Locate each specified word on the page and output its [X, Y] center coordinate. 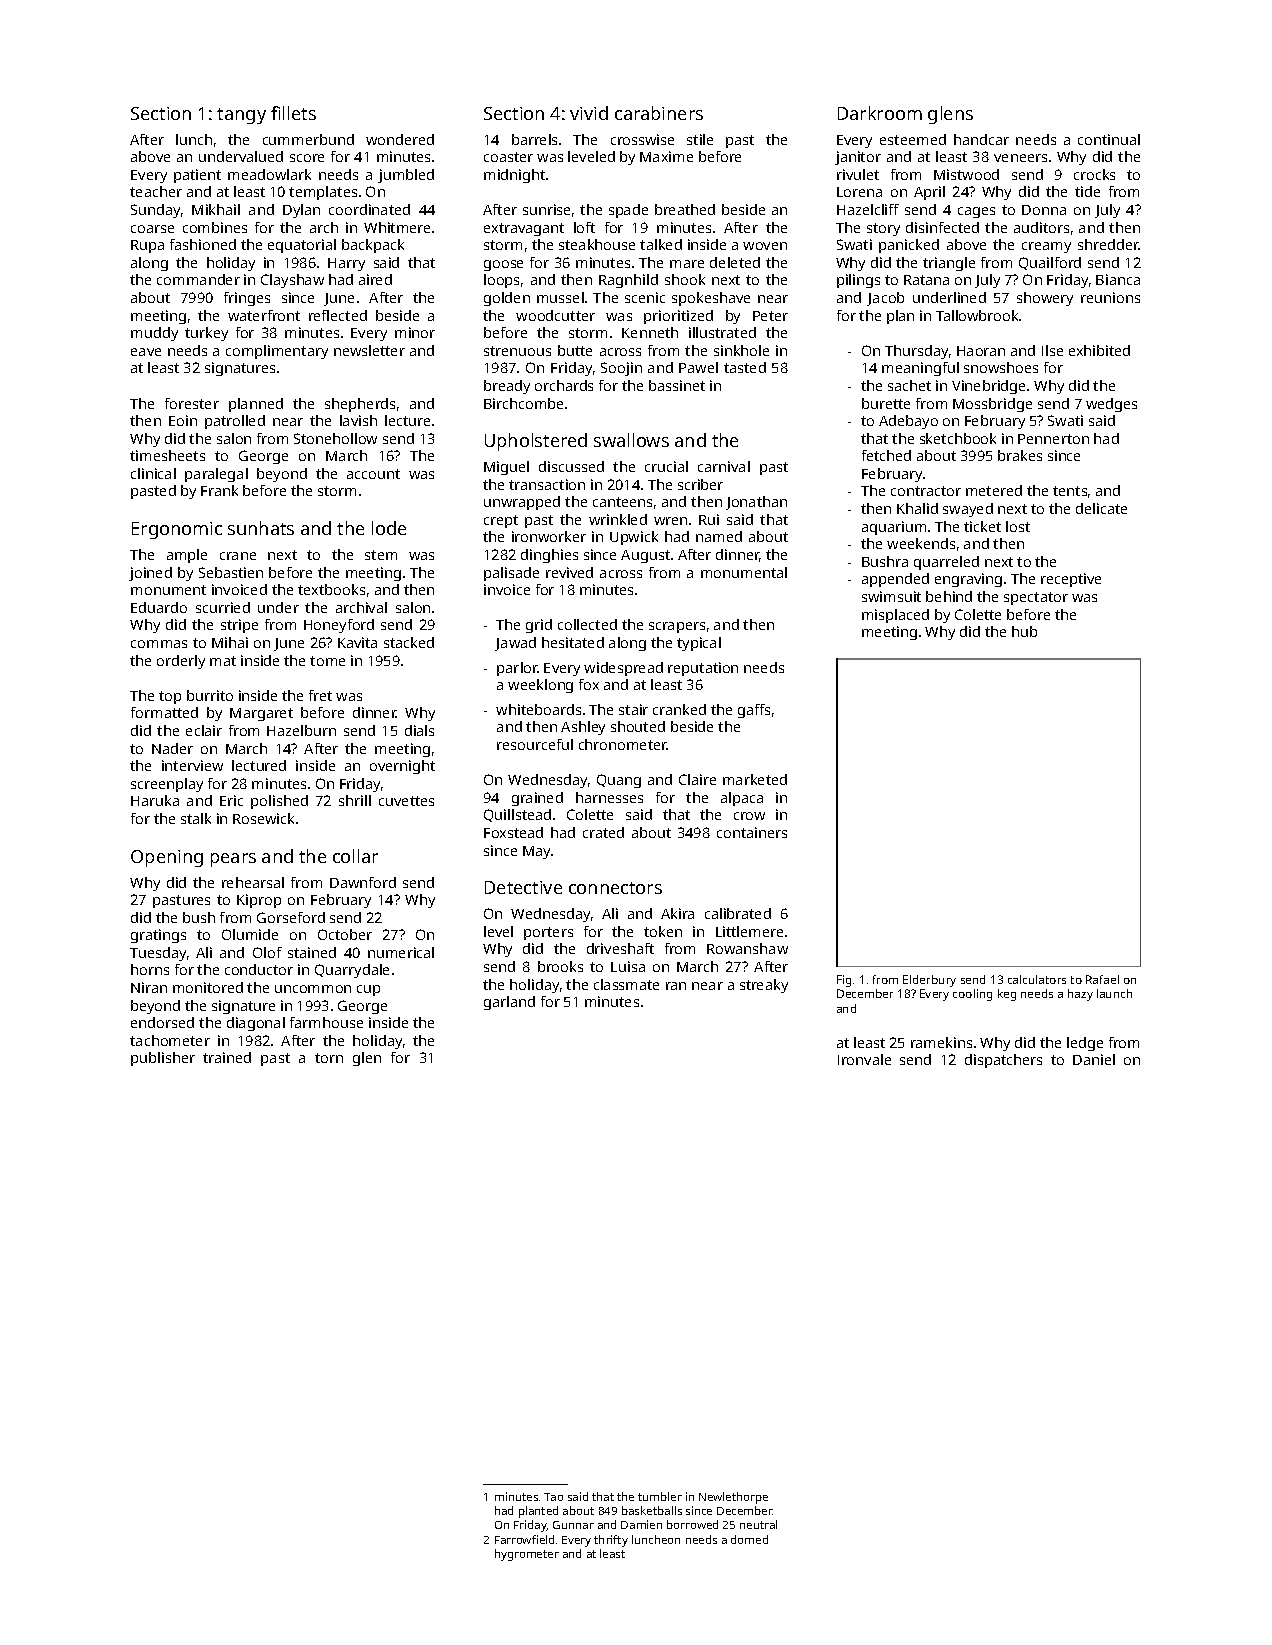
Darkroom [880, 113]
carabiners [659, 113]
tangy [241, 116]
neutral [758, 1524]
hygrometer [527, 1555]
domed [749, 1539]
